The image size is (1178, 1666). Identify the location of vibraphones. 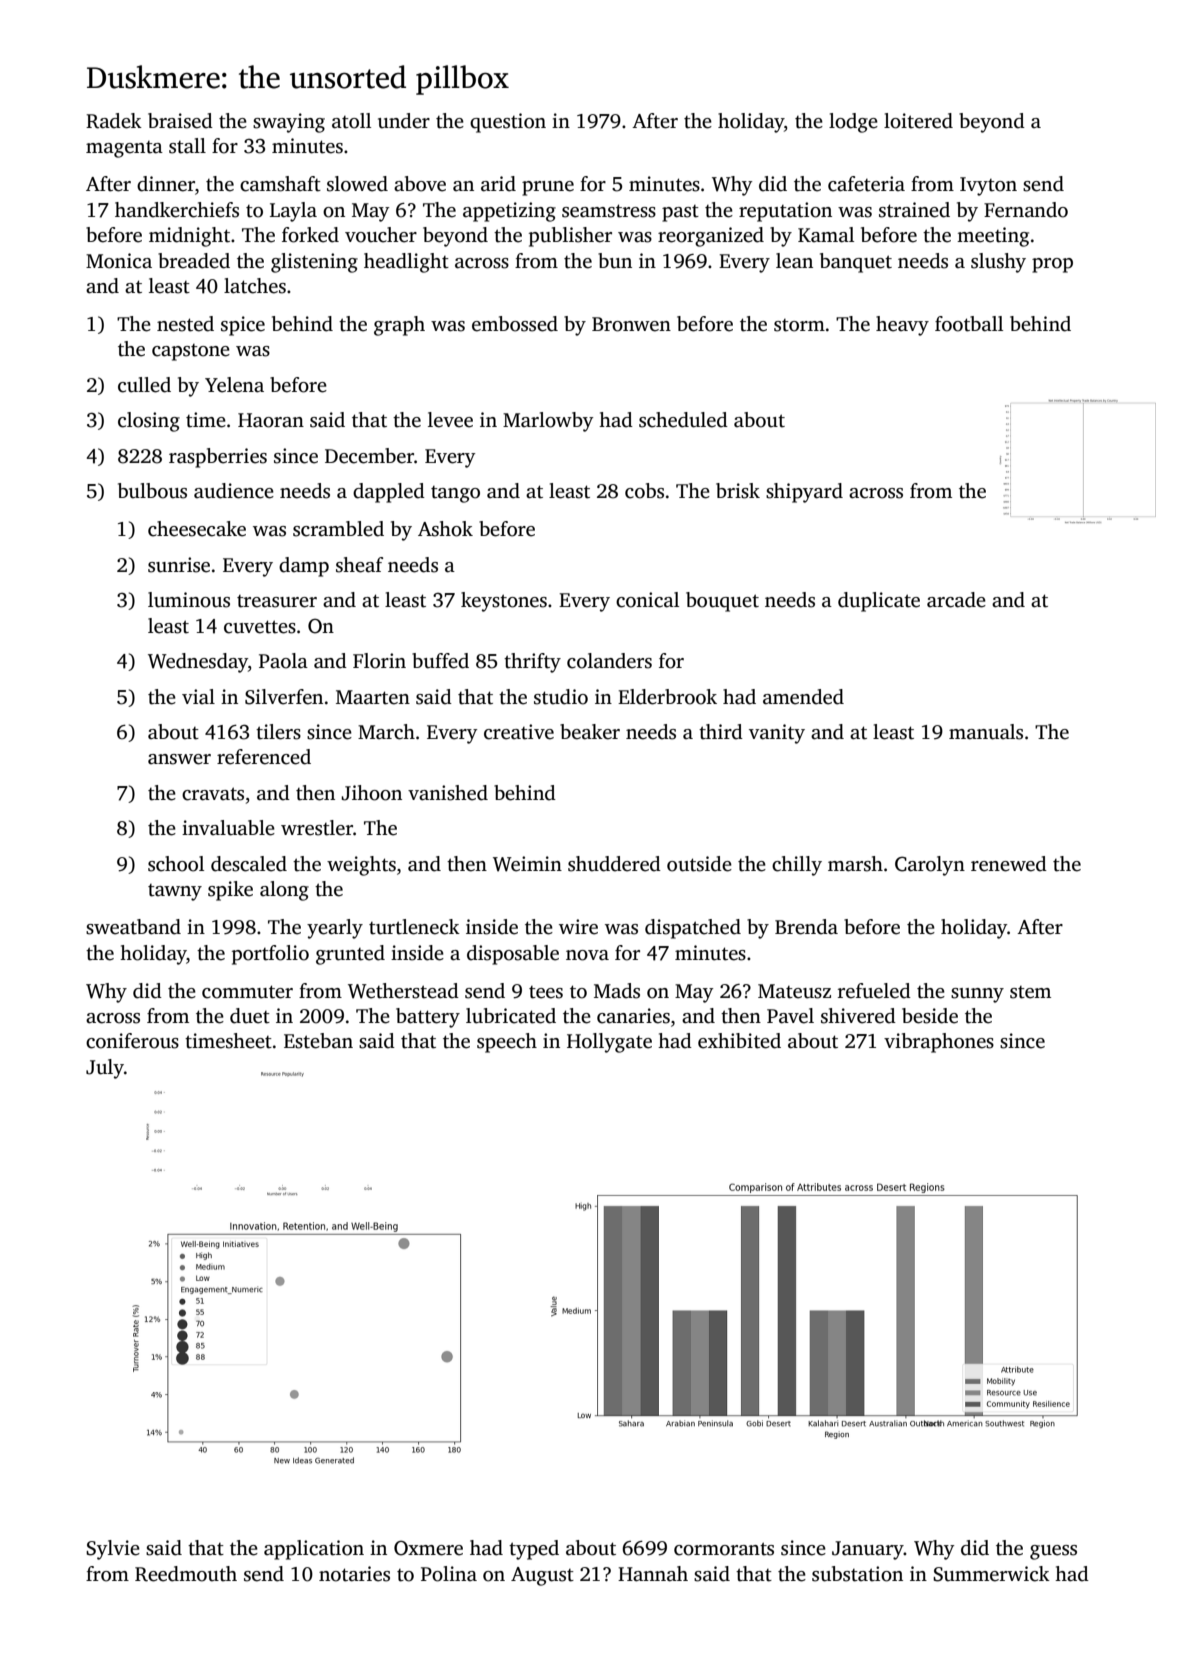
(939, 1043).
